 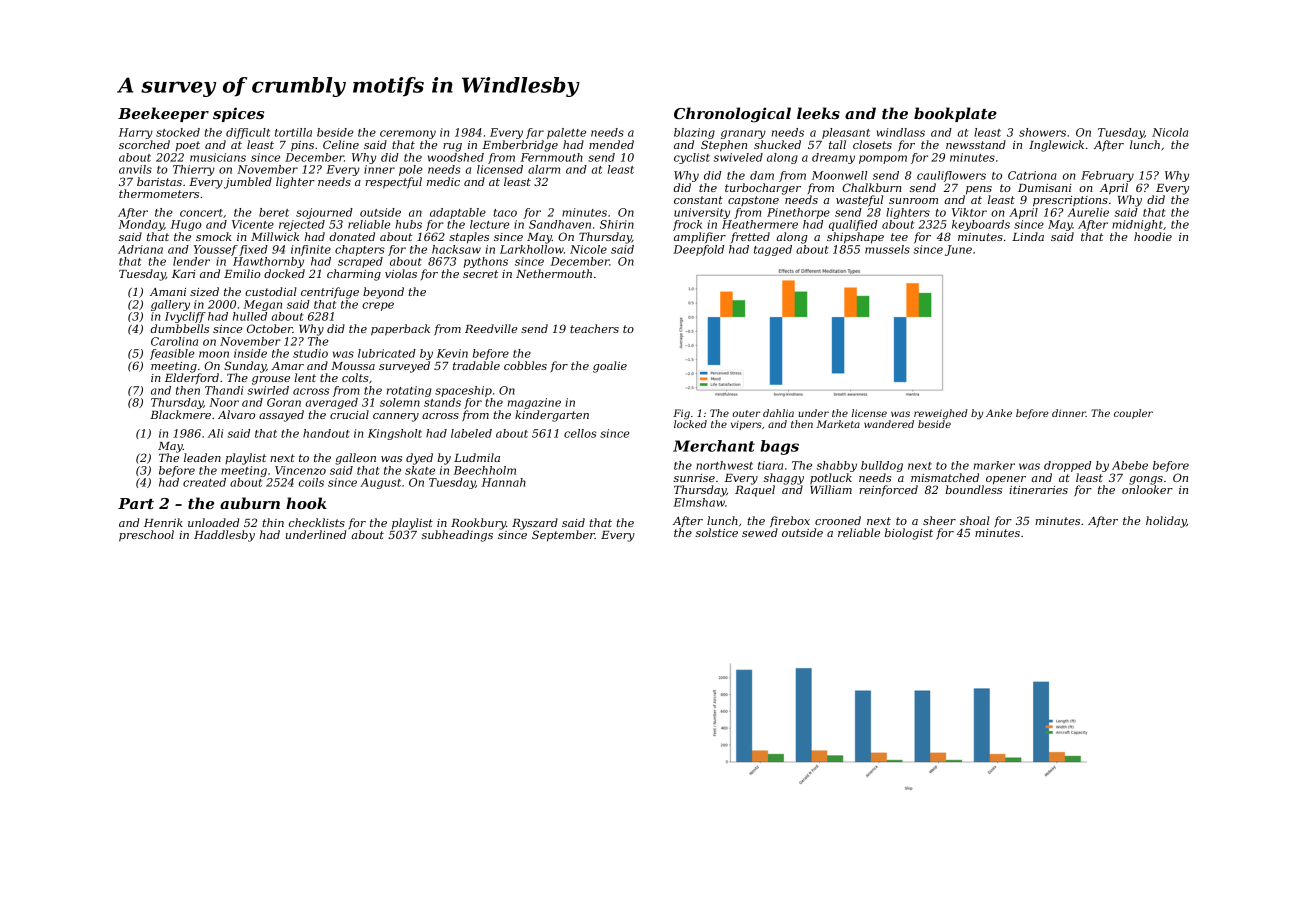 What do you see at coordinates (773, 250) in the screenshot?
I see `tagged` at bounding box center [773, 250].
